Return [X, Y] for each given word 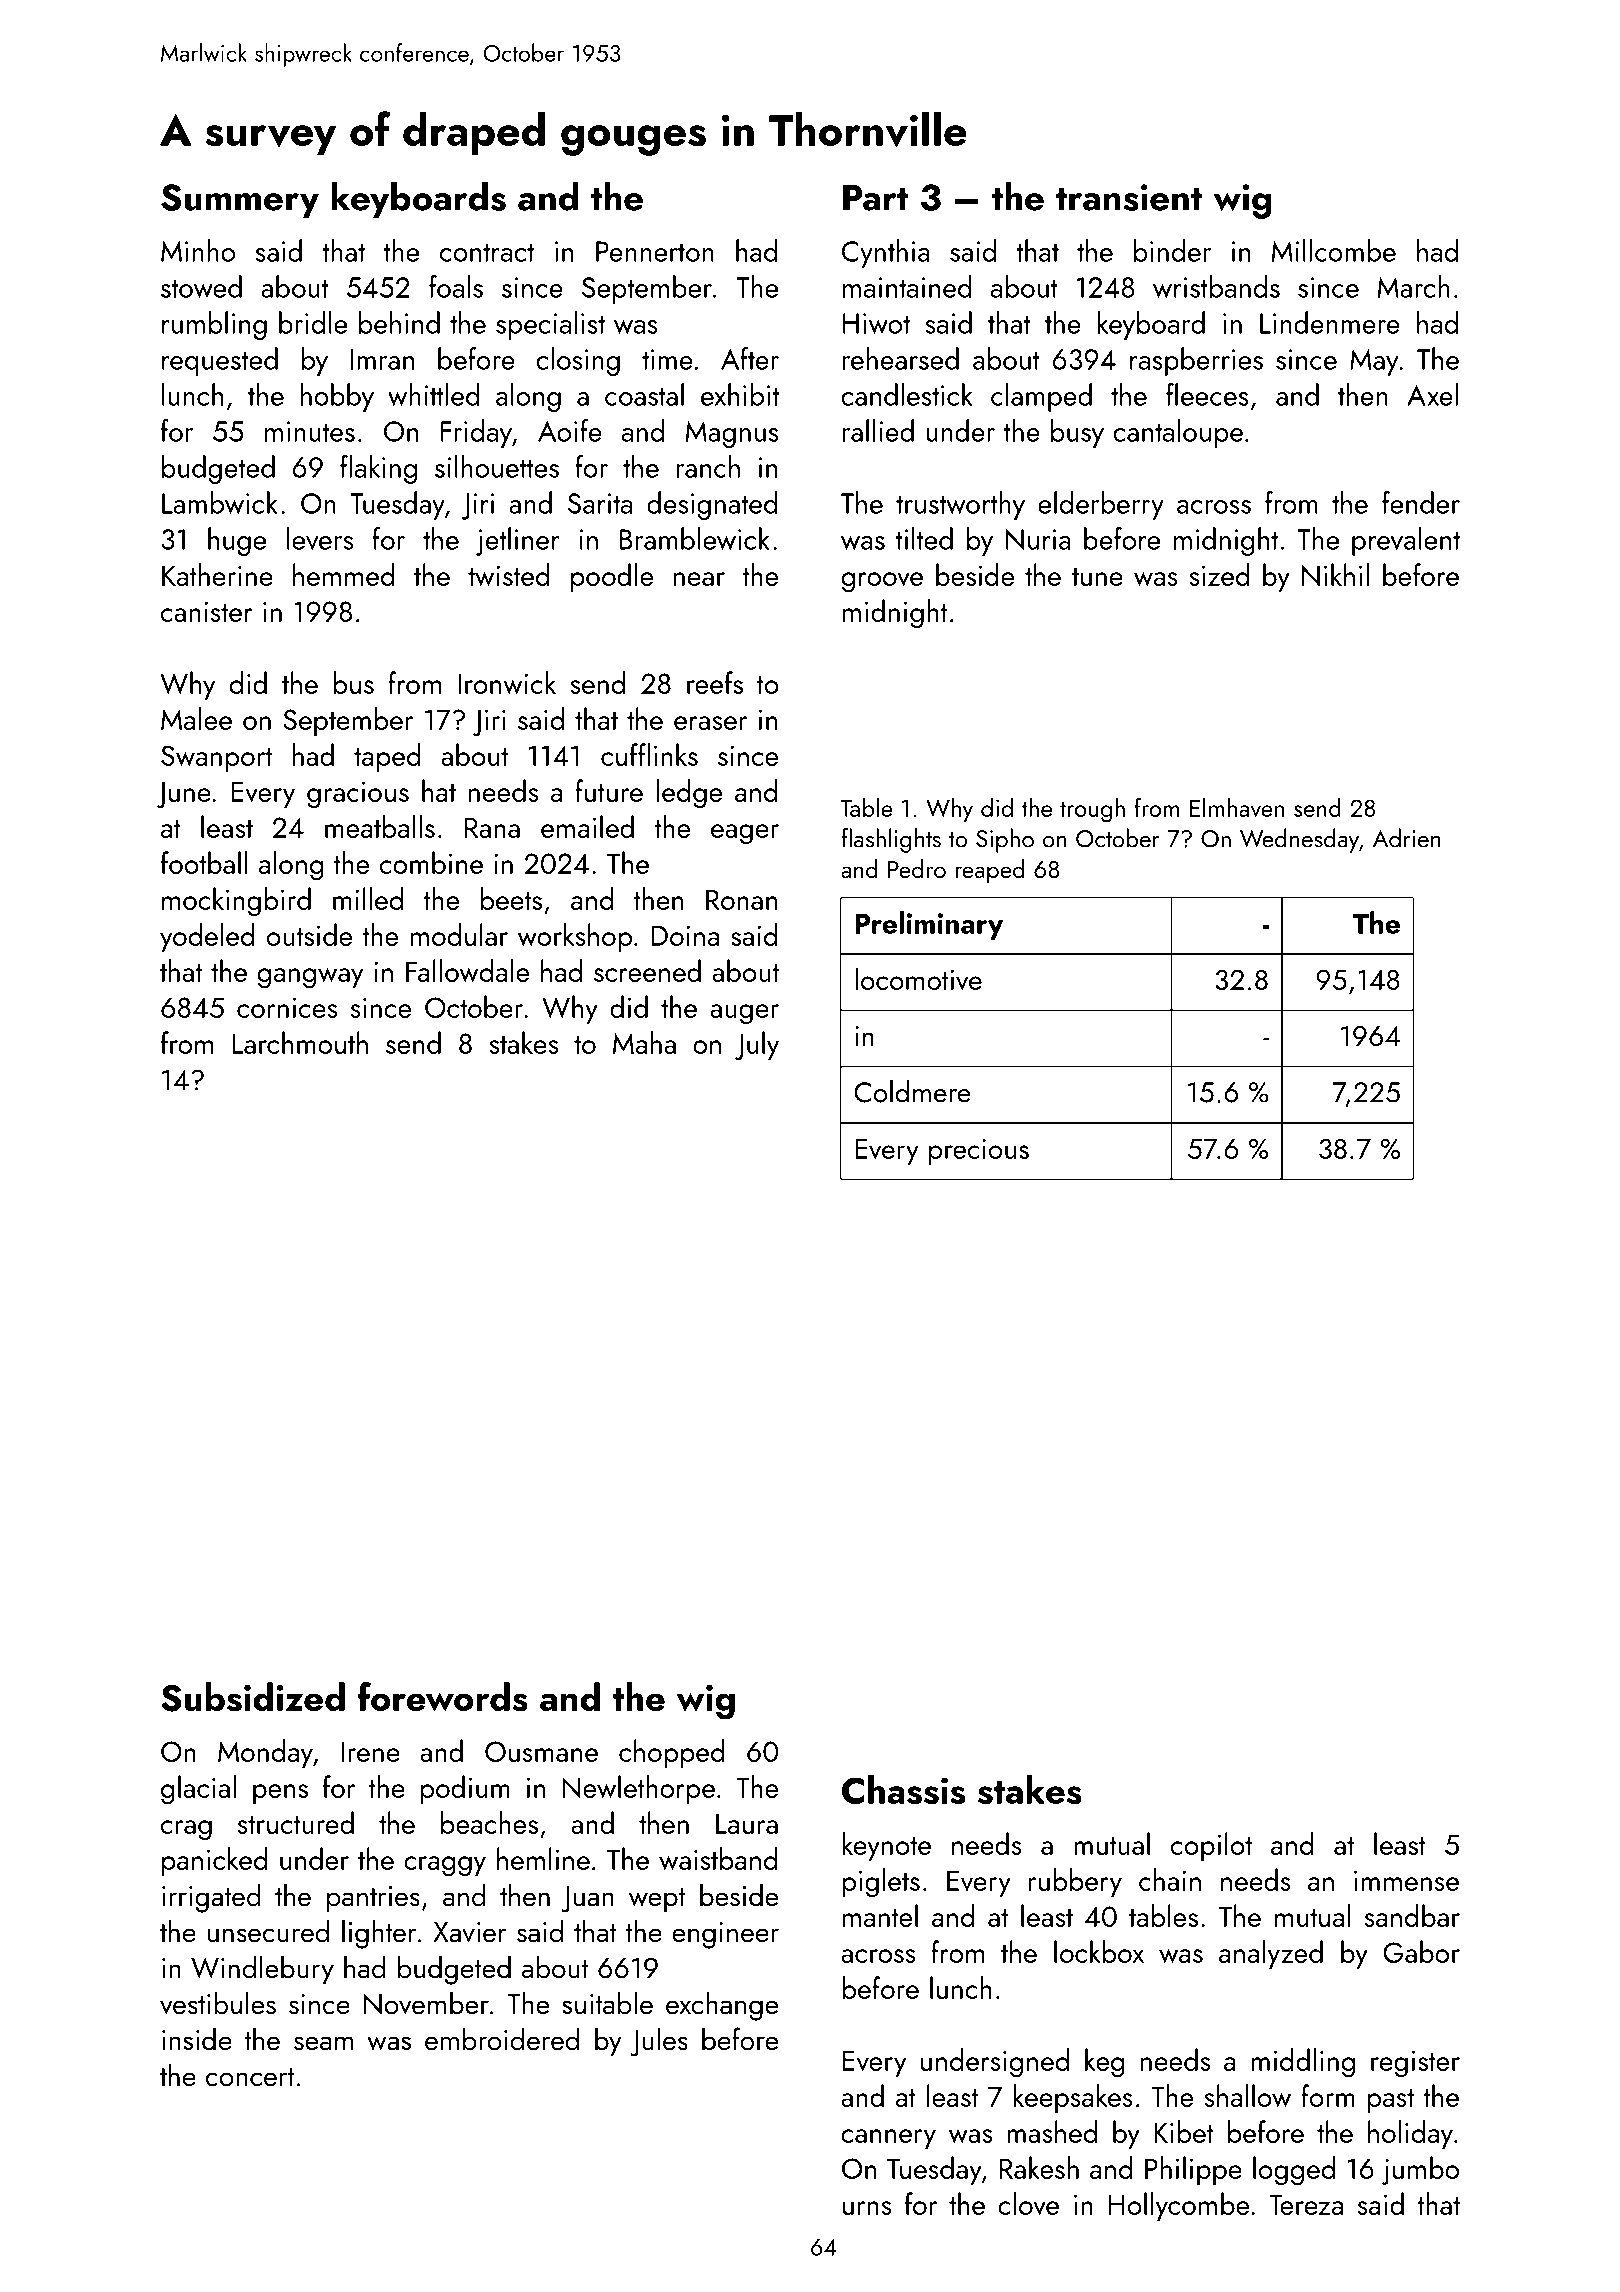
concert [250, 2077]
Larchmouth [300, 1042]
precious [979, 1152]
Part [875, 197]
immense [1406, 1880]
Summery [240, 201]
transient [1129, 197]
